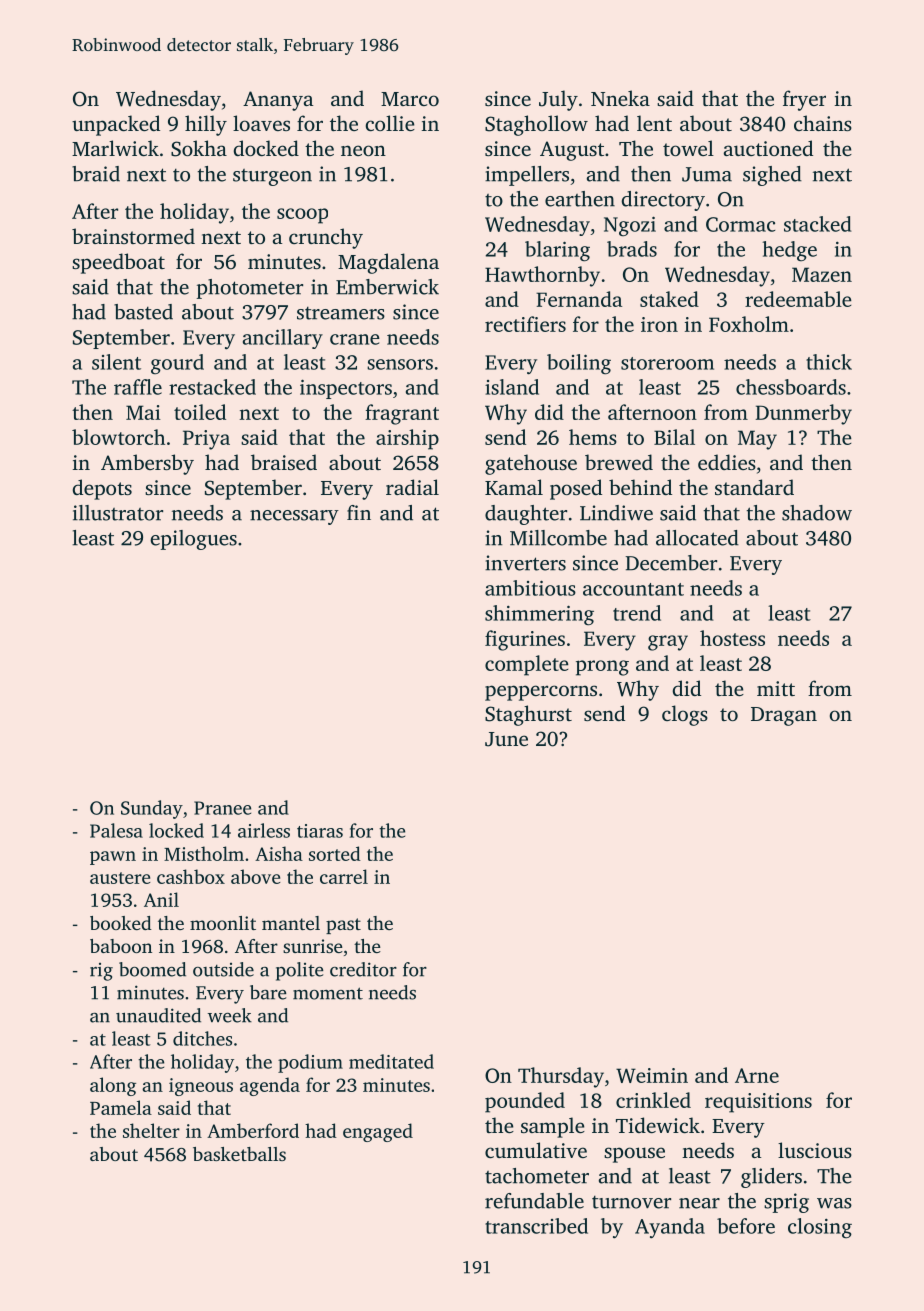 The width and height of the screenshot is (924, 1311). What do you see at coordinates (239, 1154) in the screenshot?
I see `basketballs` at bounding box center [239, 1154].
